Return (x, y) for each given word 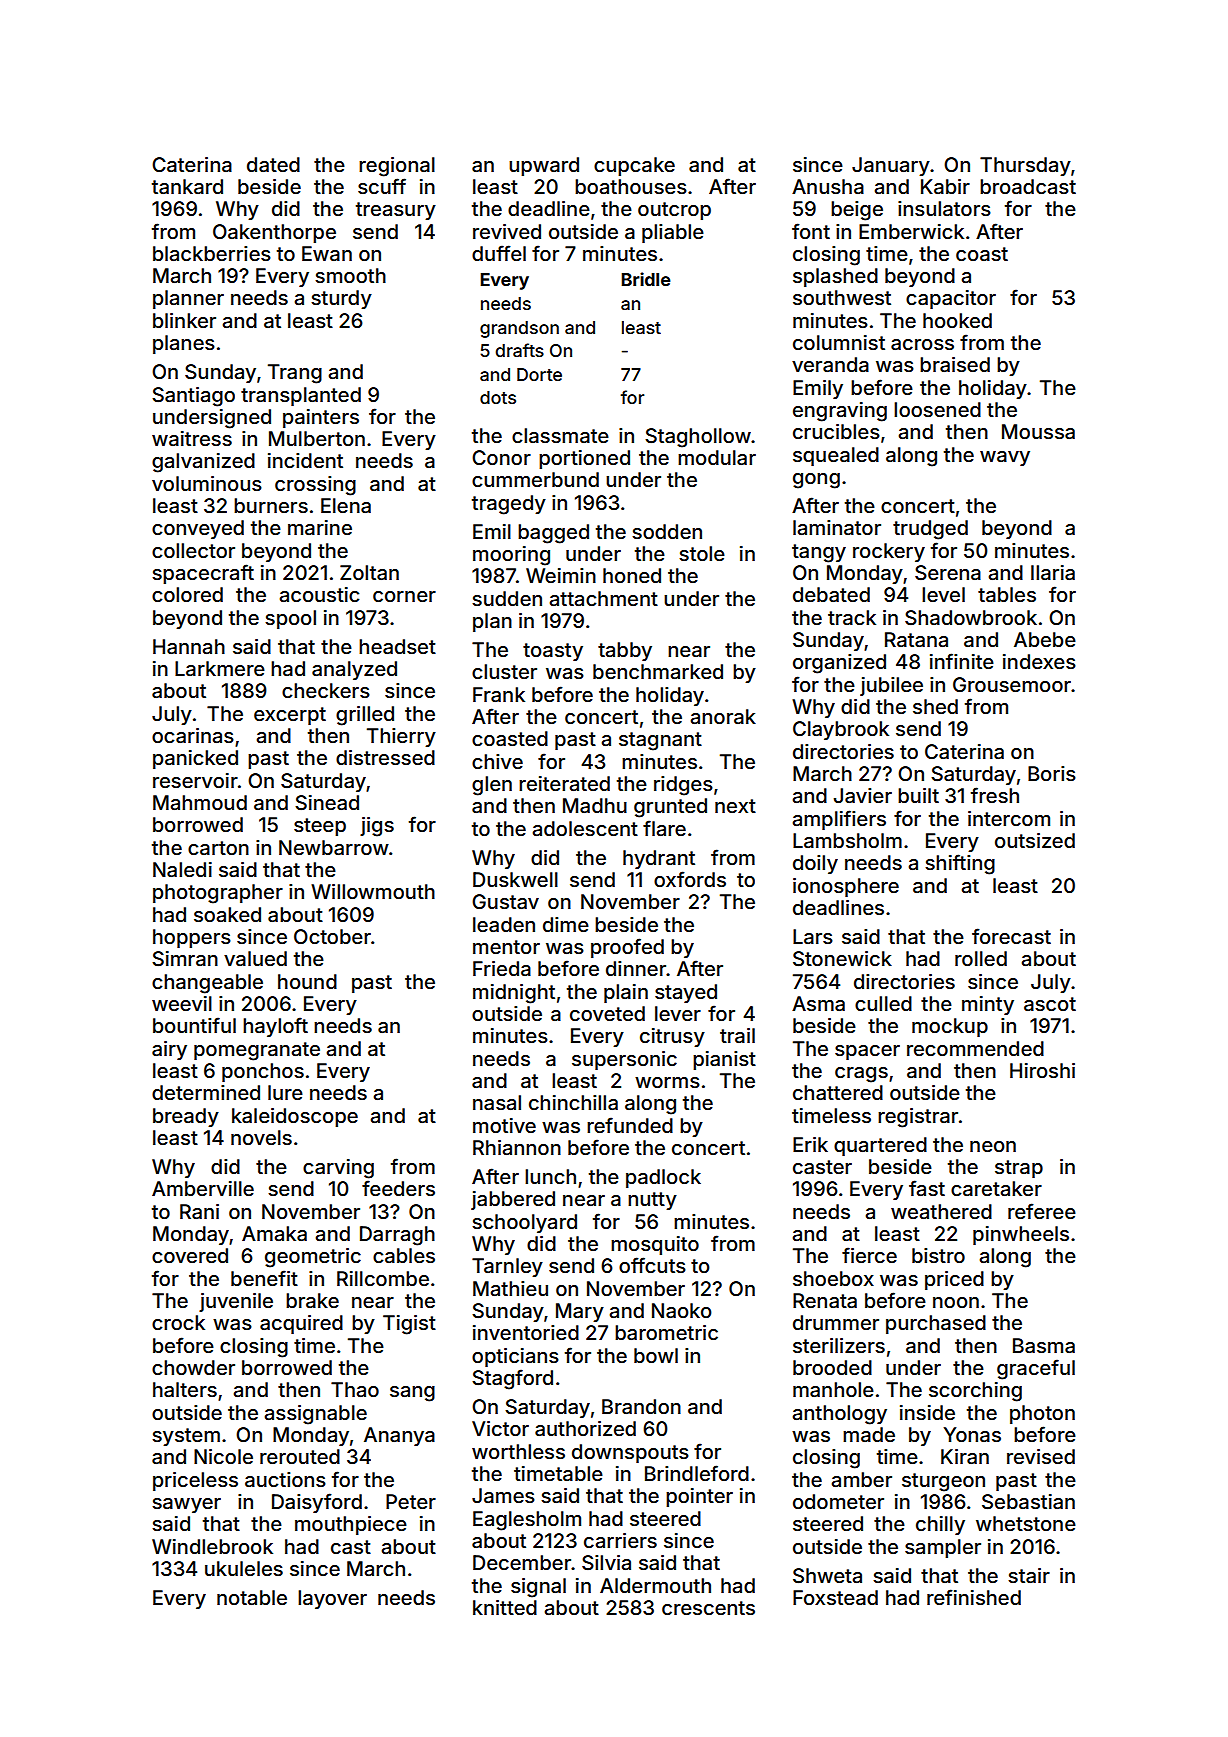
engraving (840, 412)
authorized (585, 1428)
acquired (301, 1324)
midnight (514, 994)
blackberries (212, 254)
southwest (842, 297)
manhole (833, 1389)
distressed (385, 757)
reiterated (564, 784)
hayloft (275, 1027)
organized (839, 664)
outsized (1035, 840)
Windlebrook (212, 1546)
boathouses (631, 187)
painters (321, 418)
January (891, 166)
